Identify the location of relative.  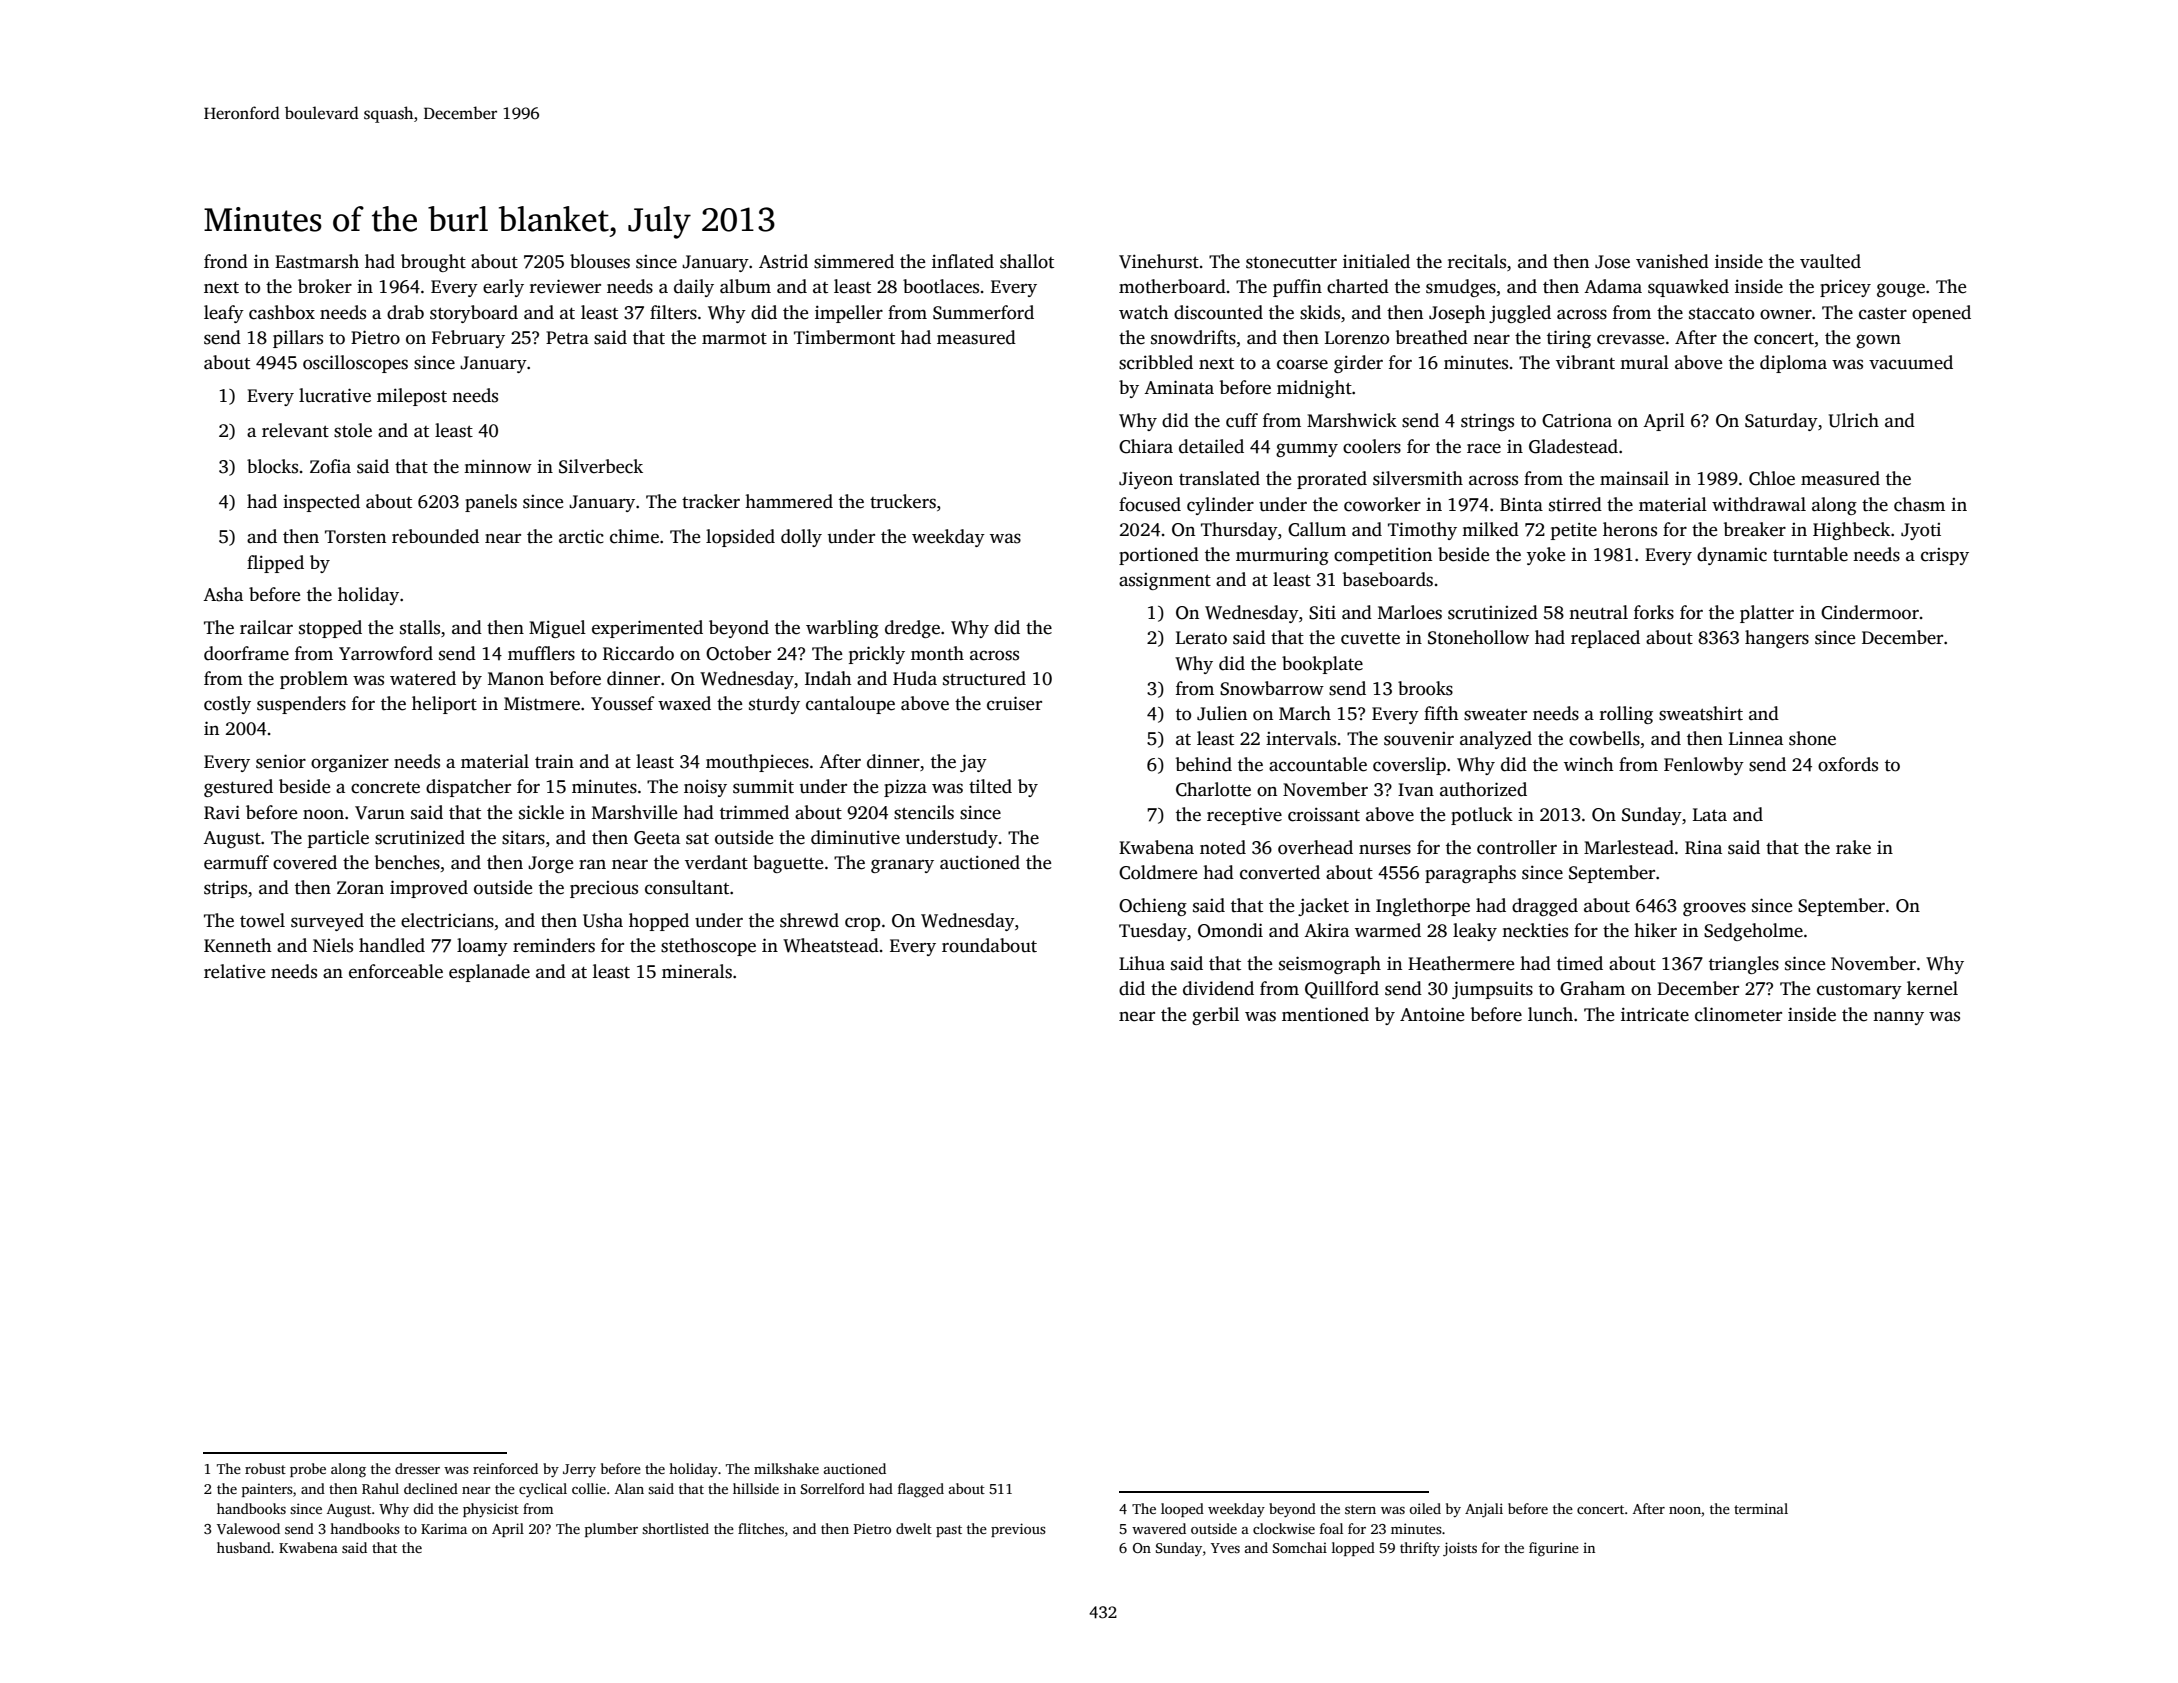
(234, 971).
